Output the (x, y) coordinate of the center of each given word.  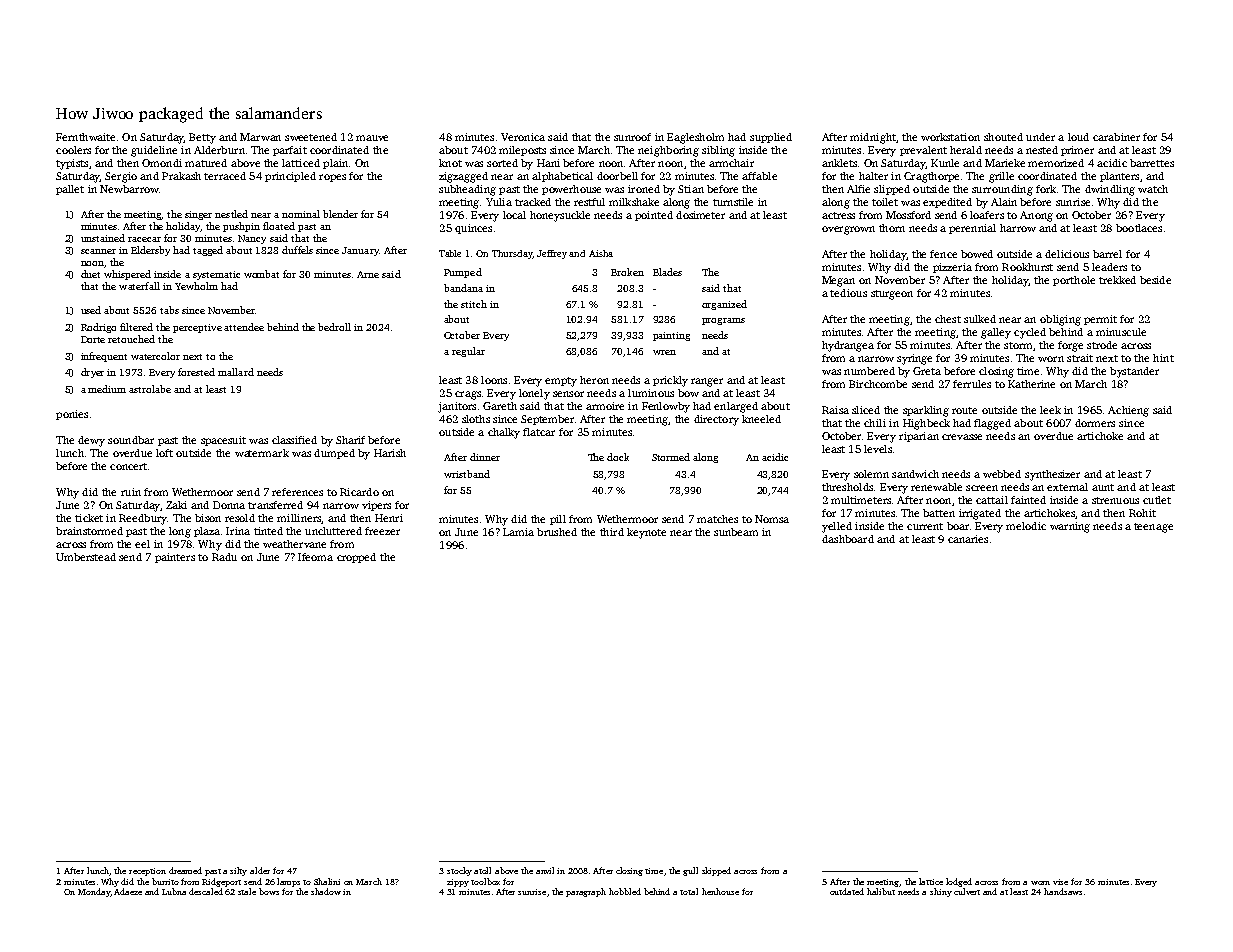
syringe (914, 359)
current (925, 526)
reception (147, 872)
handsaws (1063, 891)
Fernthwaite (85, 137)
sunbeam (736, 532)
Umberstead (86, 557)
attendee (244, 327)
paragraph (586, 892)
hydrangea (848, 346)
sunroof (632, 137)
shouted (1003, 137)
